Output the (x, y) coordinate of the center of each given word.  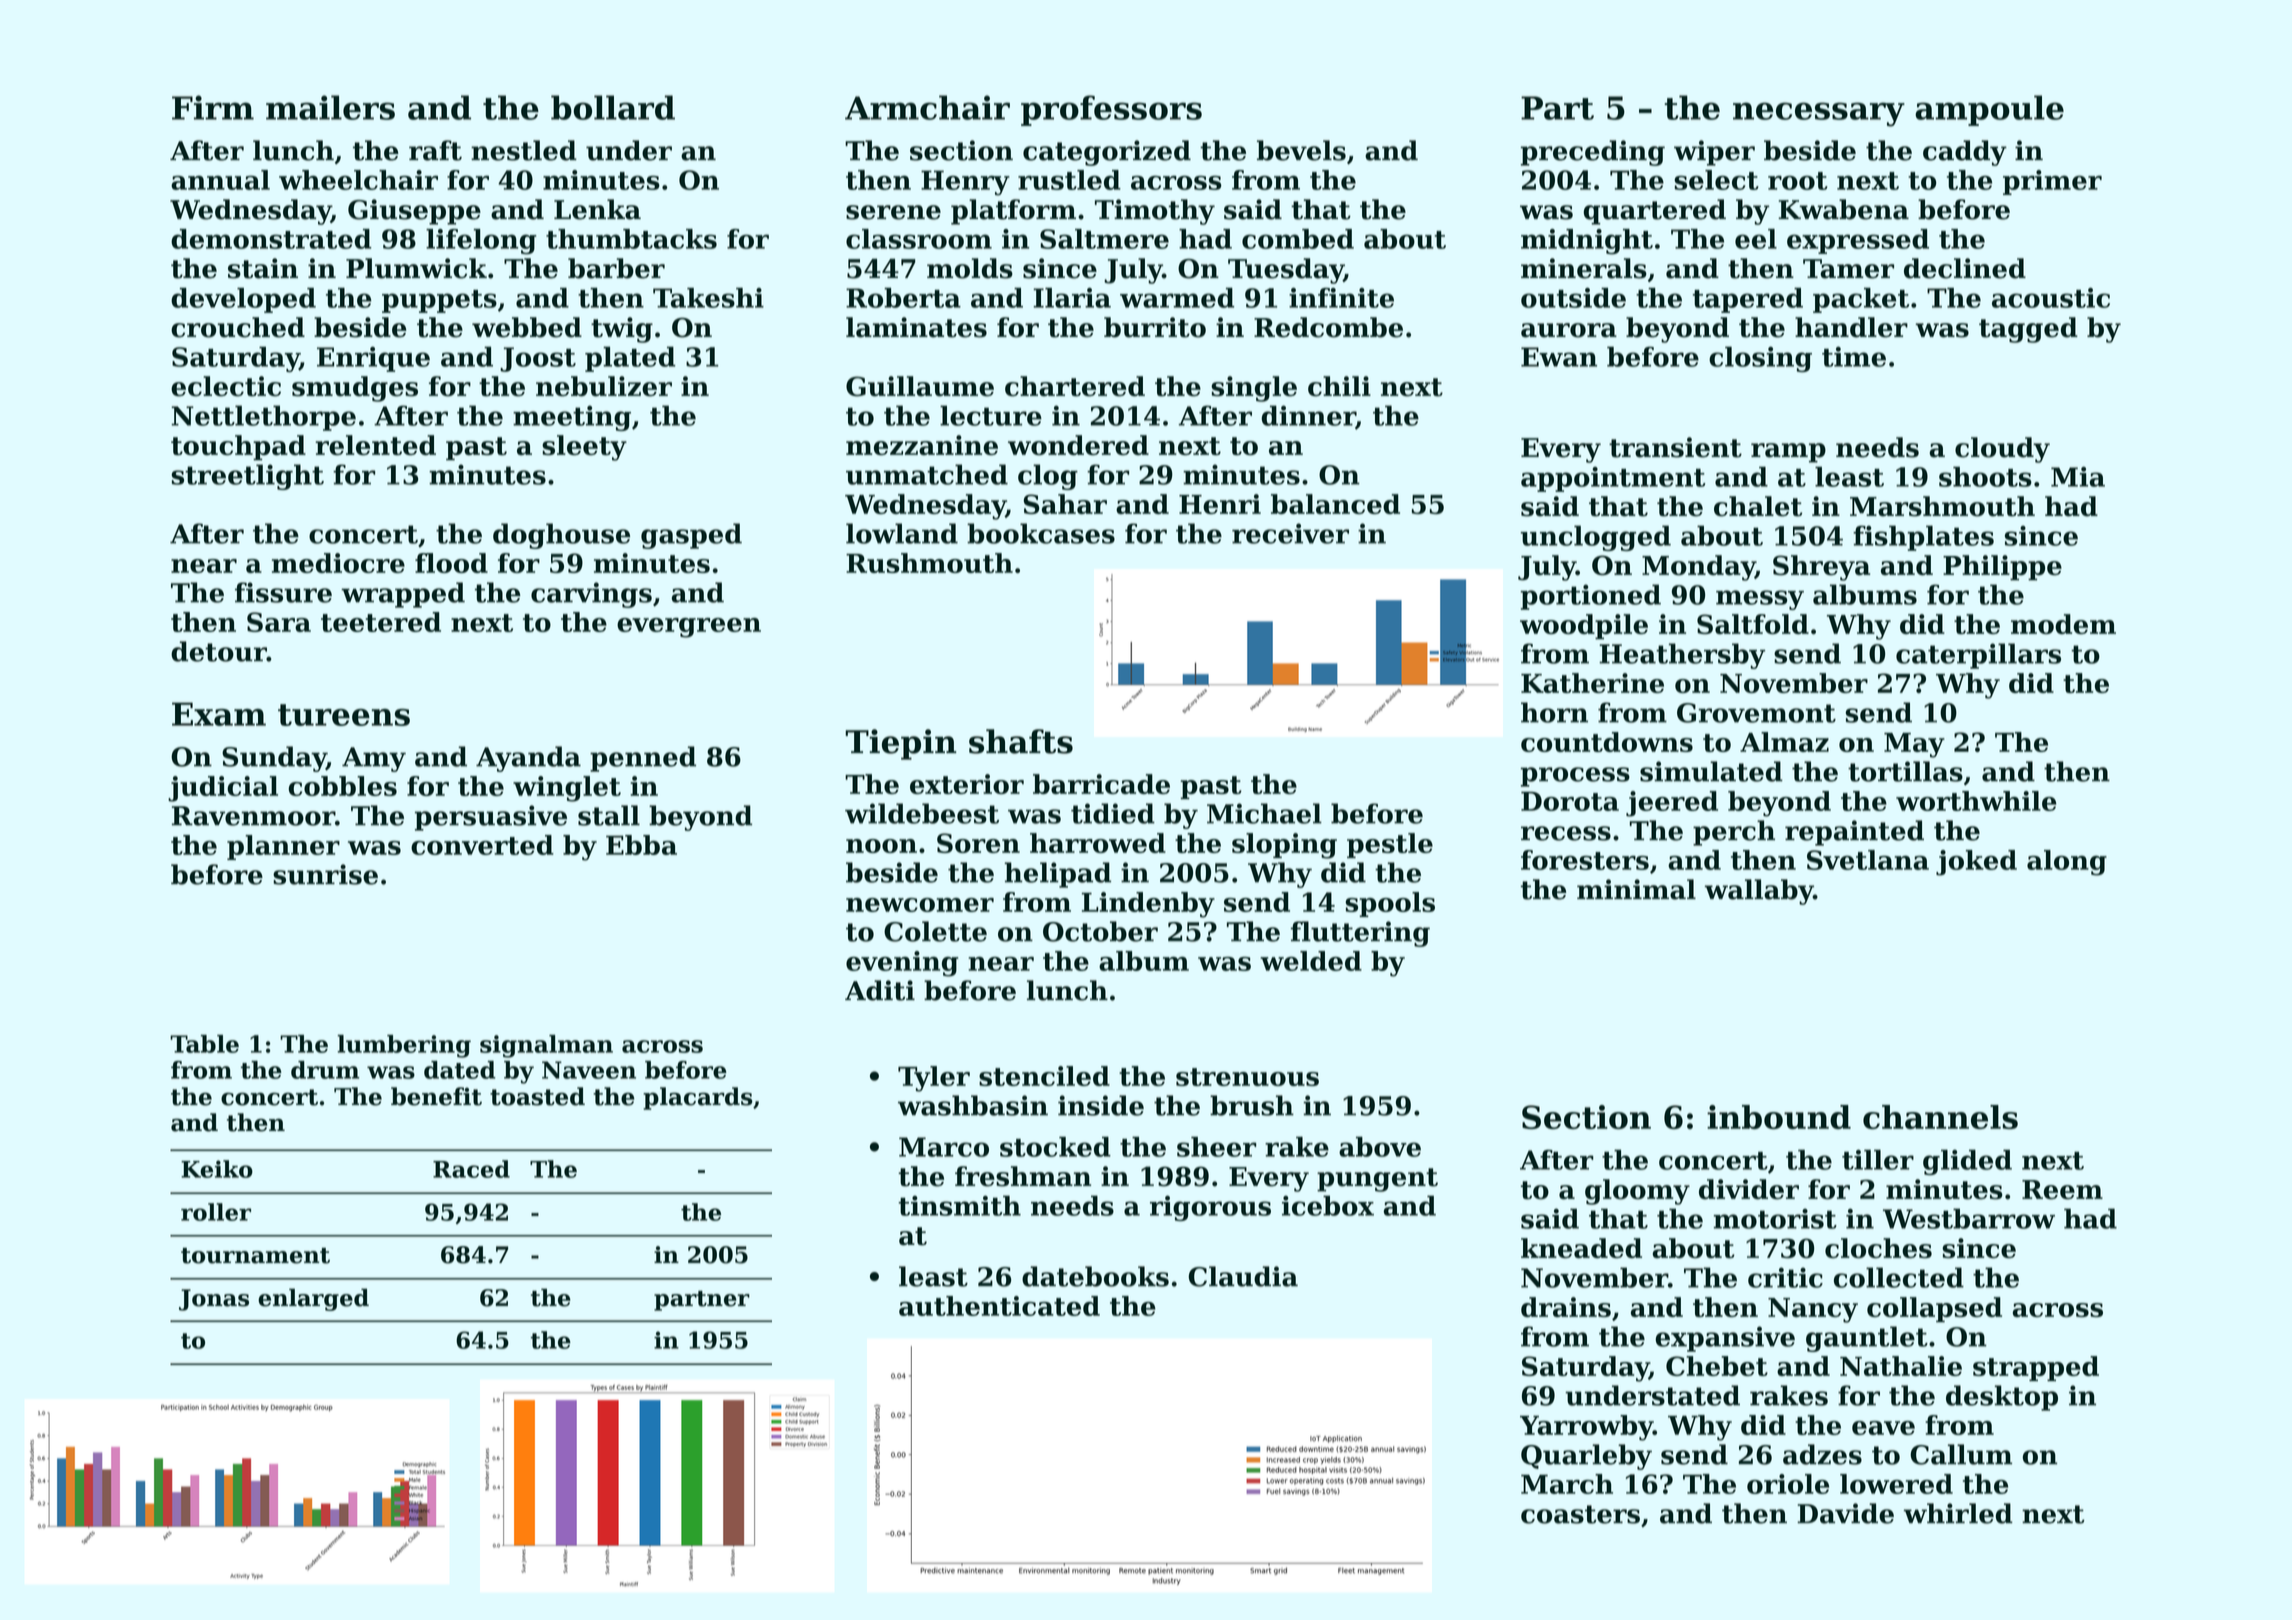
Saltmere (1104, 239)
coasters (1580, 1514)
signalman (546, 1046)
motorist (1775, 1219)
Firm (213, 107)
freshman (1023, 1176)
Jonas (214, 1300)
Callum (1961, 1454)
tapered (1748, 300)
